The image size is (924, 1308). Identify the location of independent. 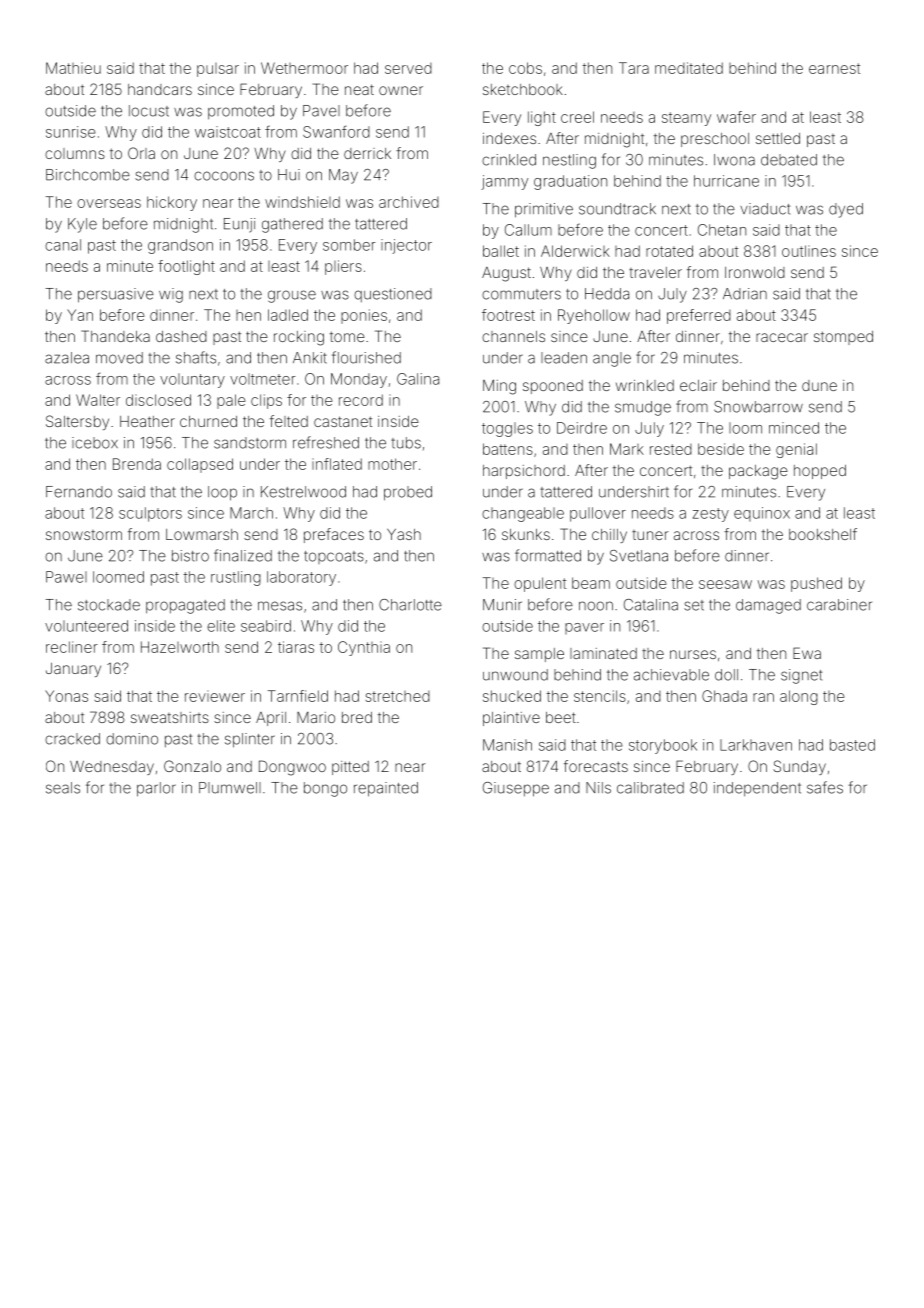
(757, 789).
